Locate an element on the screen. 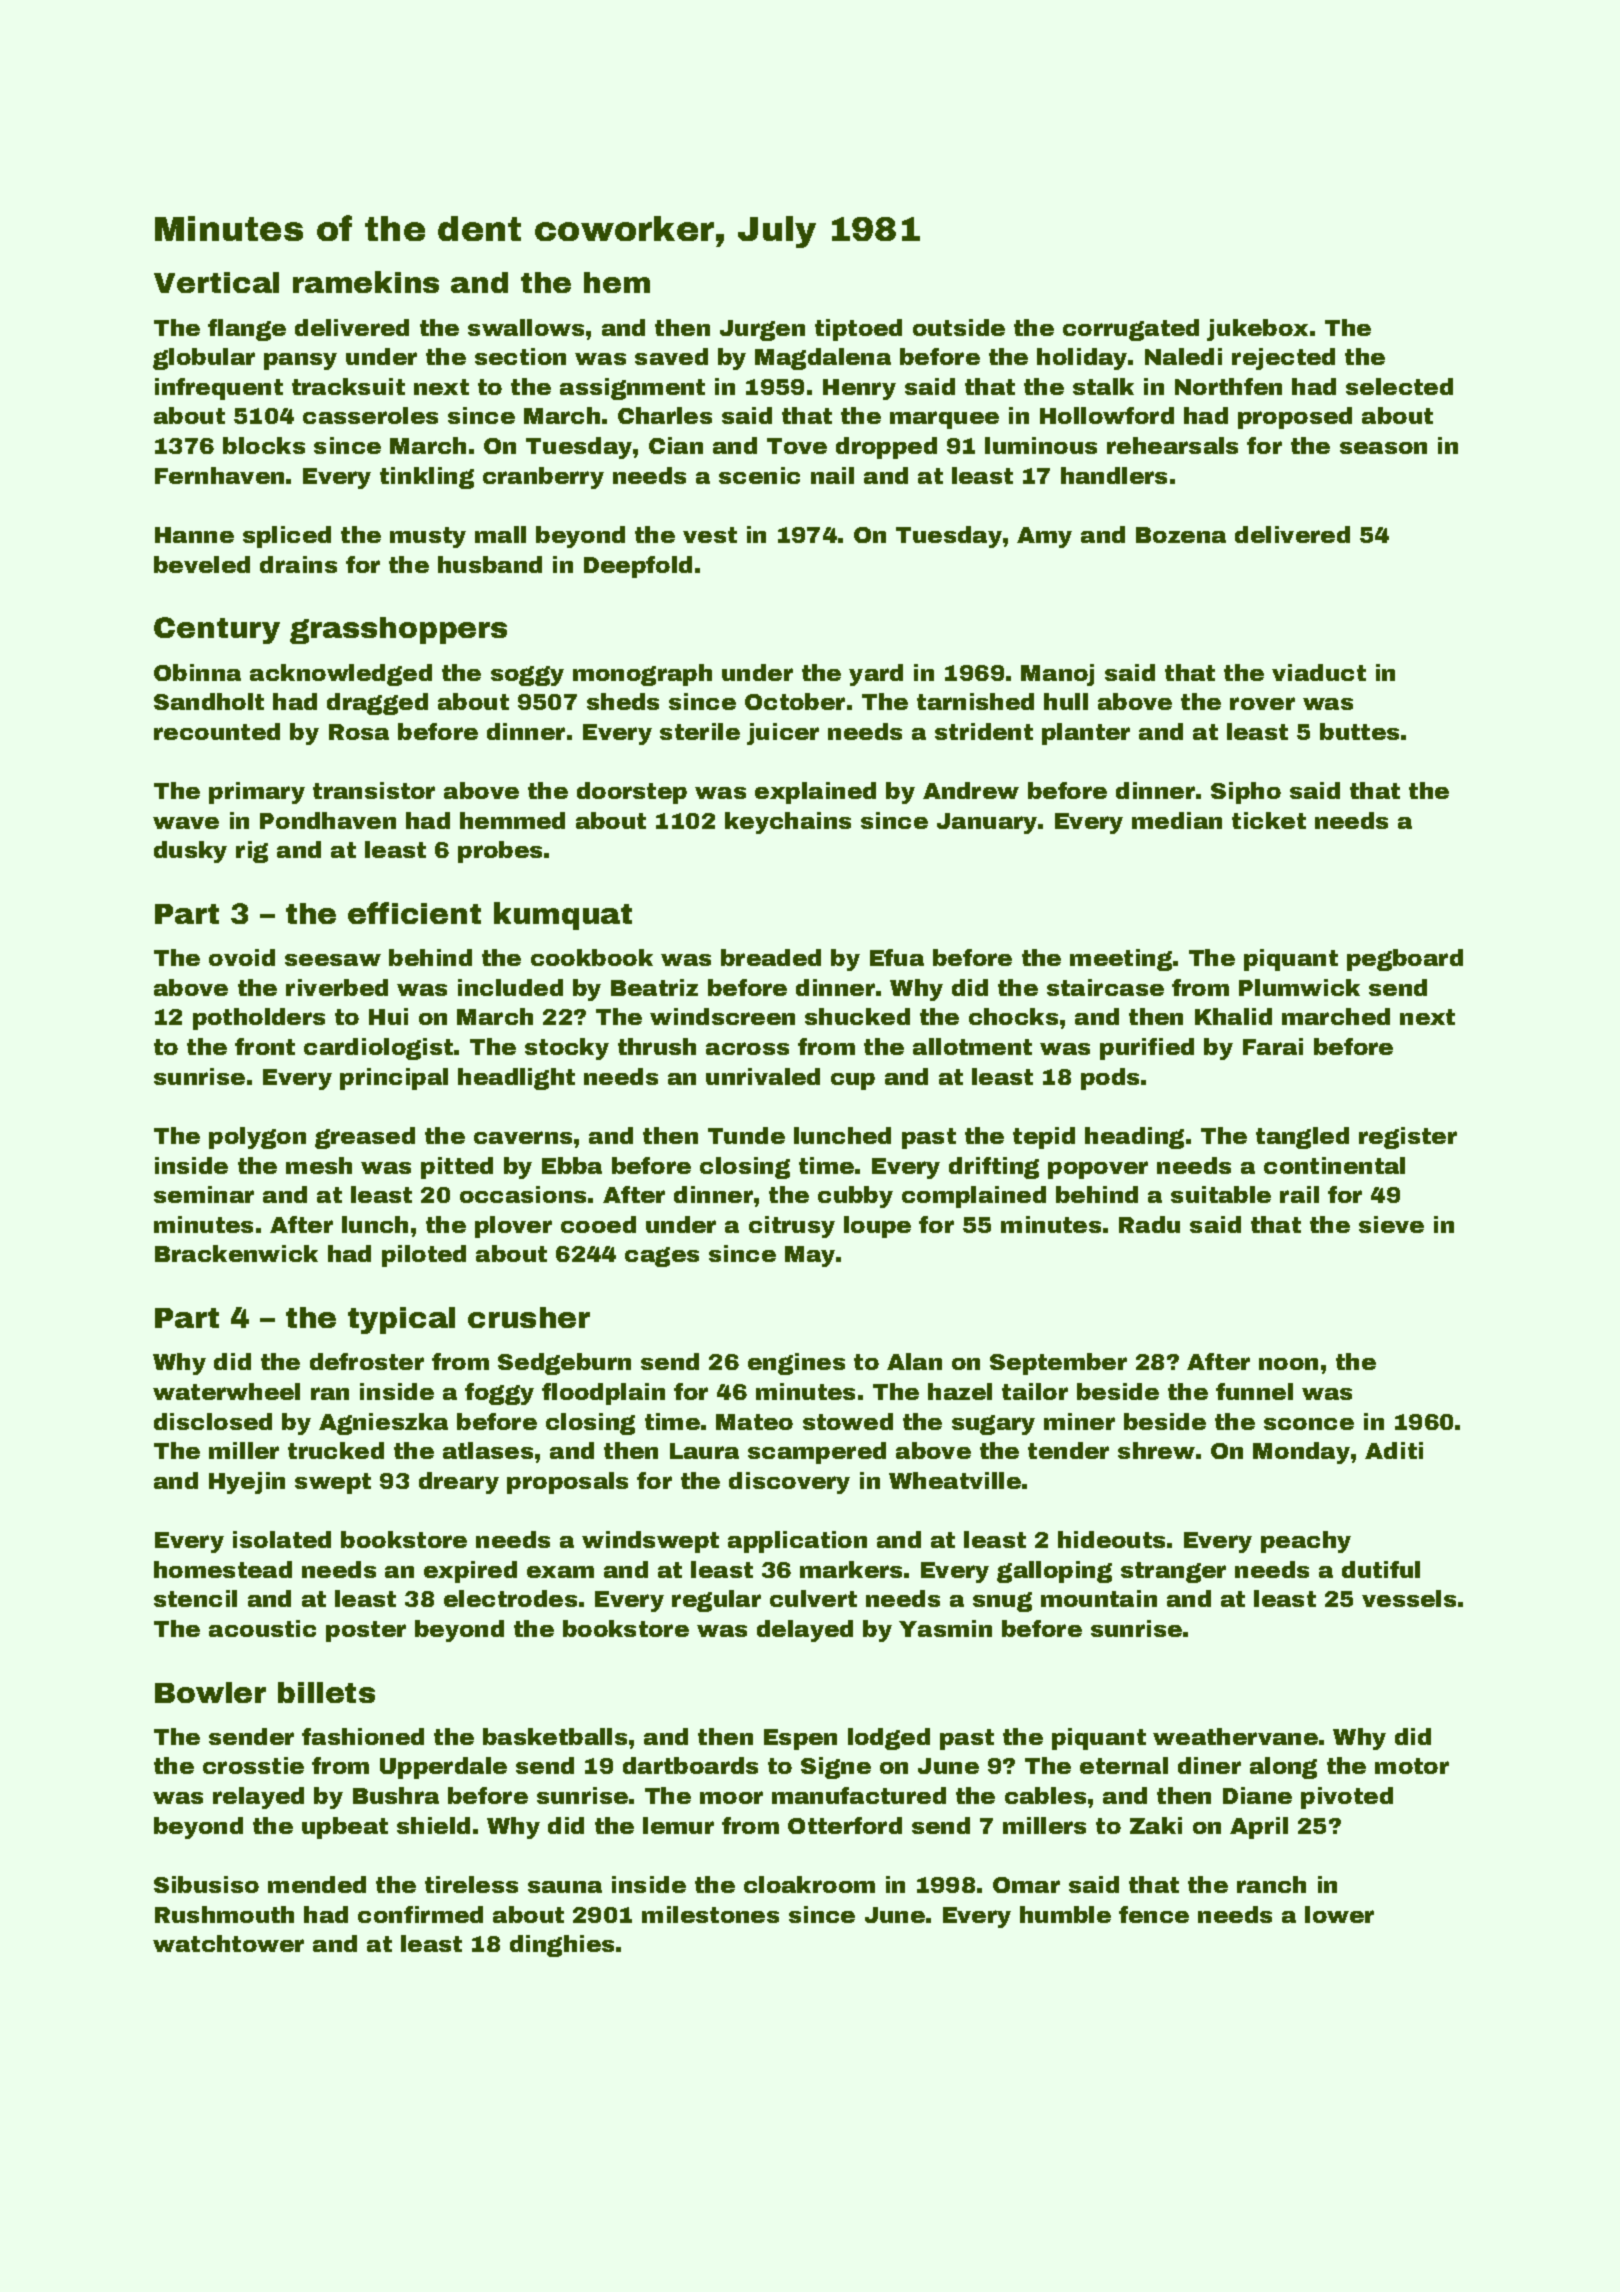 Image resolution: width=1620 pixels, height=2292 pixels. explained is located at coordinates (815, 793).
